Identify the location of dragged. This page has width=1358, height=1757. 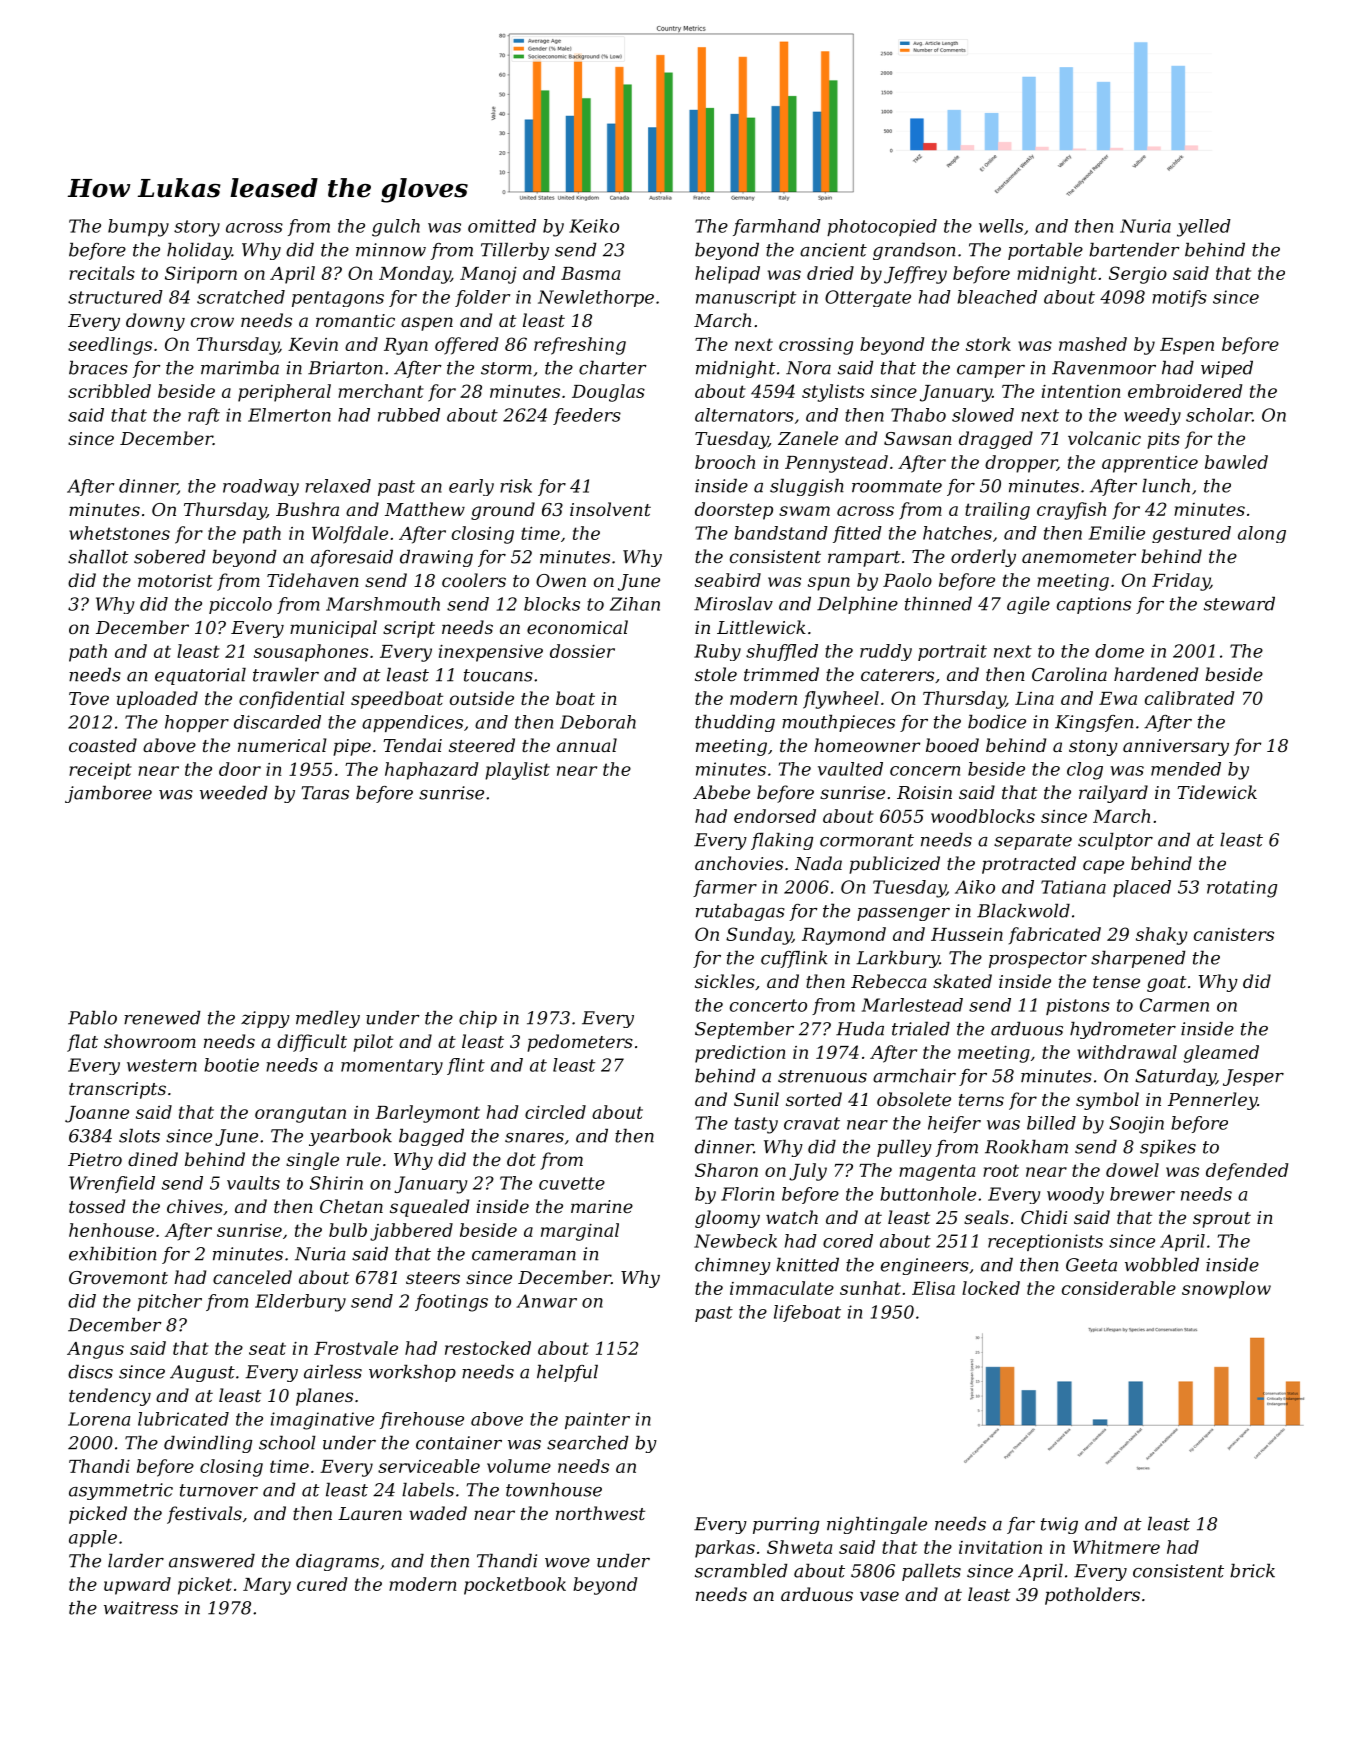
(996, 440).
